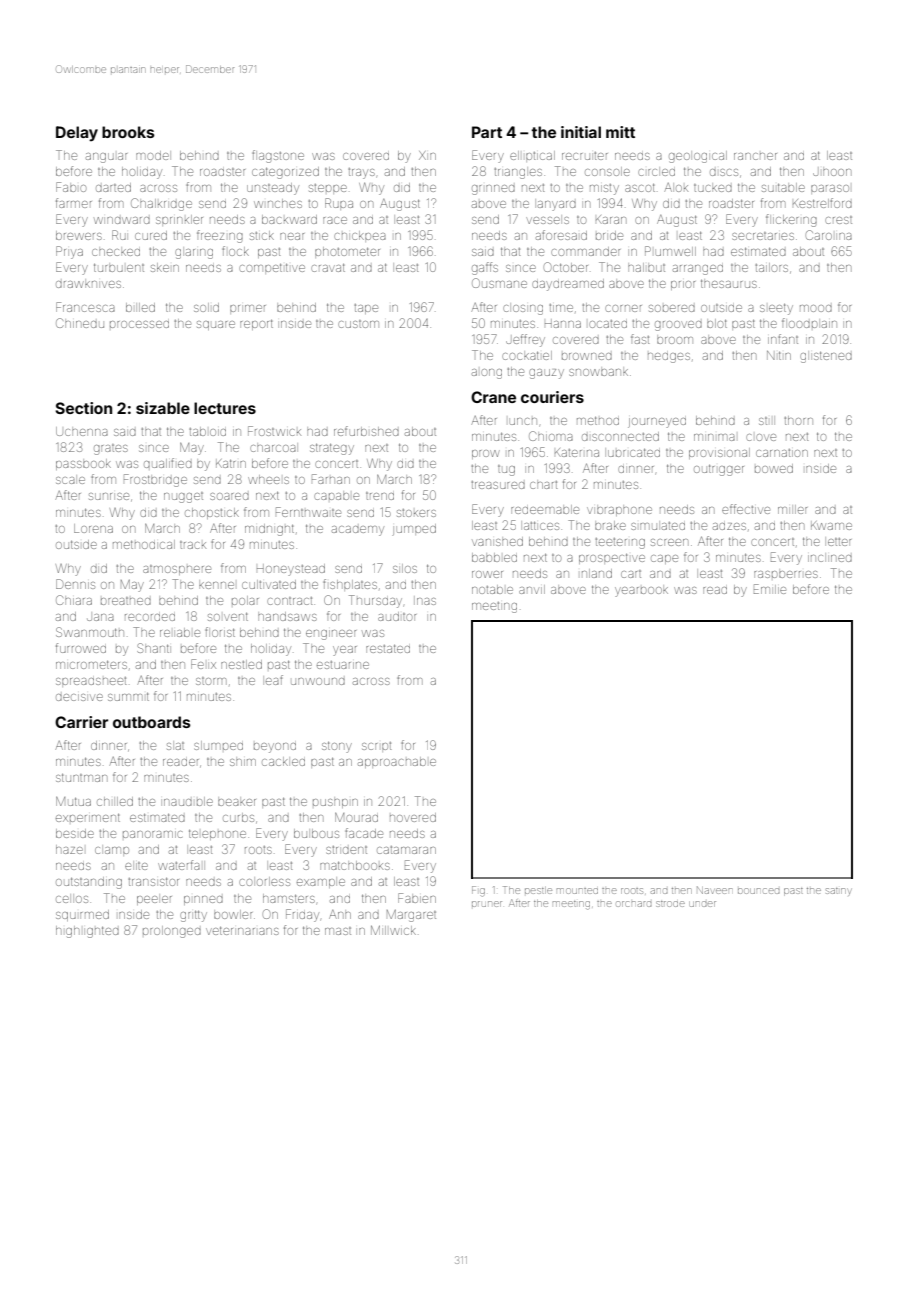 This page has height=1316, width=908. What do you see at coordinates (487, 132) in the page?
I see `Part` at bounding box center [487, 132].
